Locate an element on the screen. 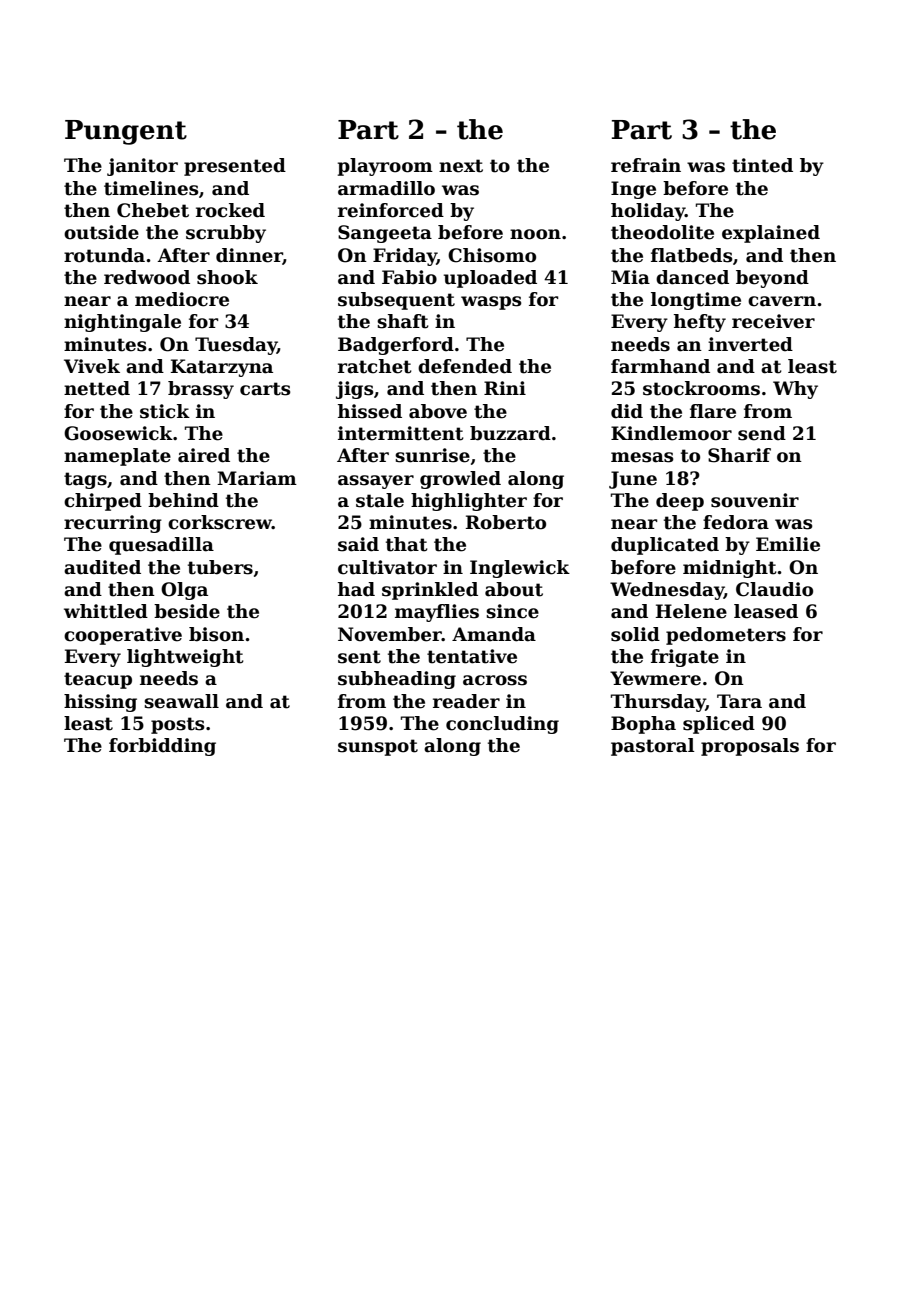 The height and width of the screenshot is (1316, 908). above is located at coordinates (438, 411).
